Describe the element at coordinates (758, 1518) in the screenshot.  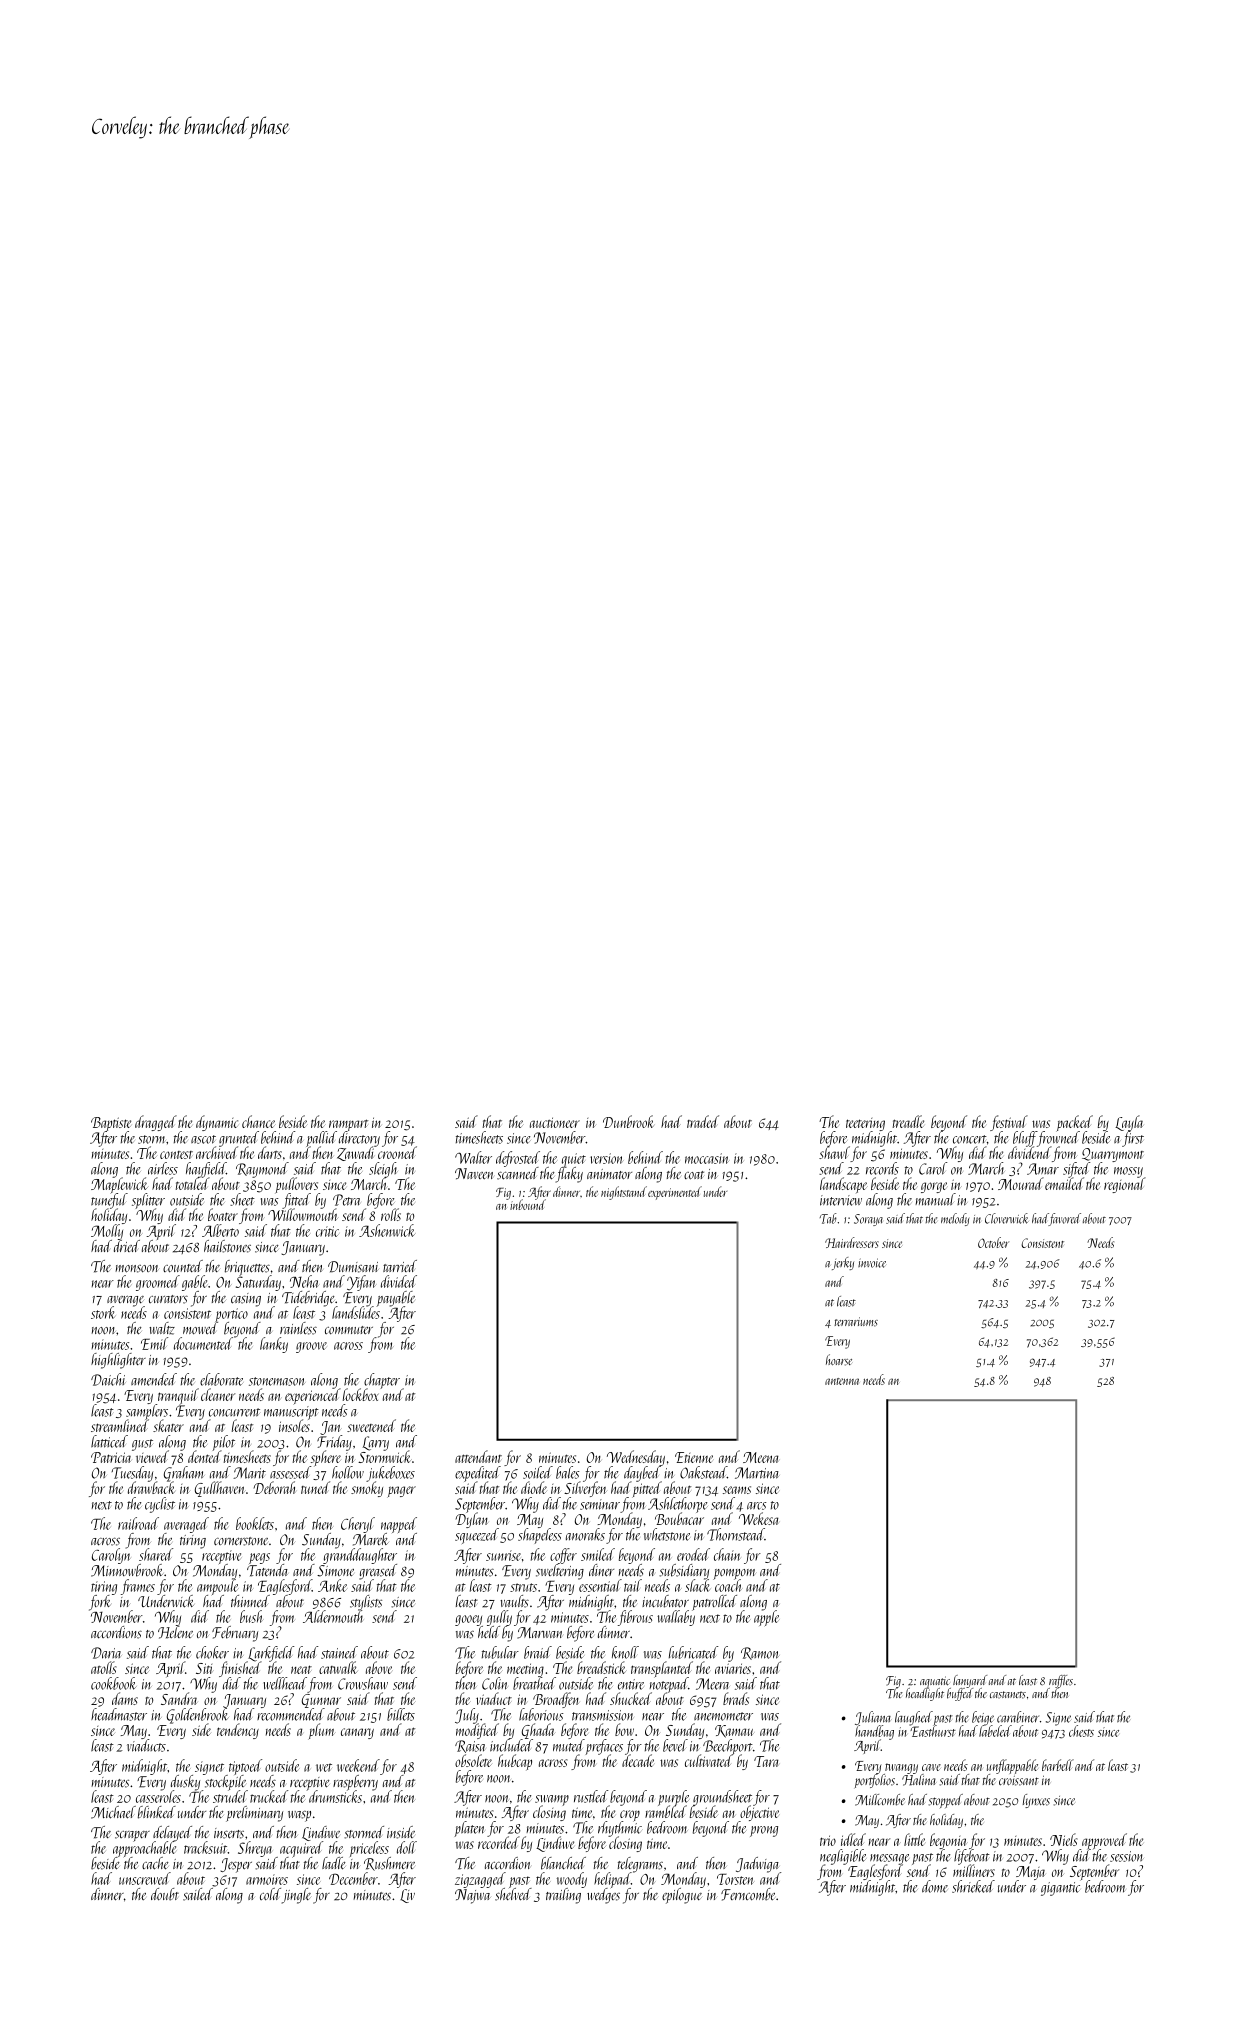
I see `Wekesa` at that location.
